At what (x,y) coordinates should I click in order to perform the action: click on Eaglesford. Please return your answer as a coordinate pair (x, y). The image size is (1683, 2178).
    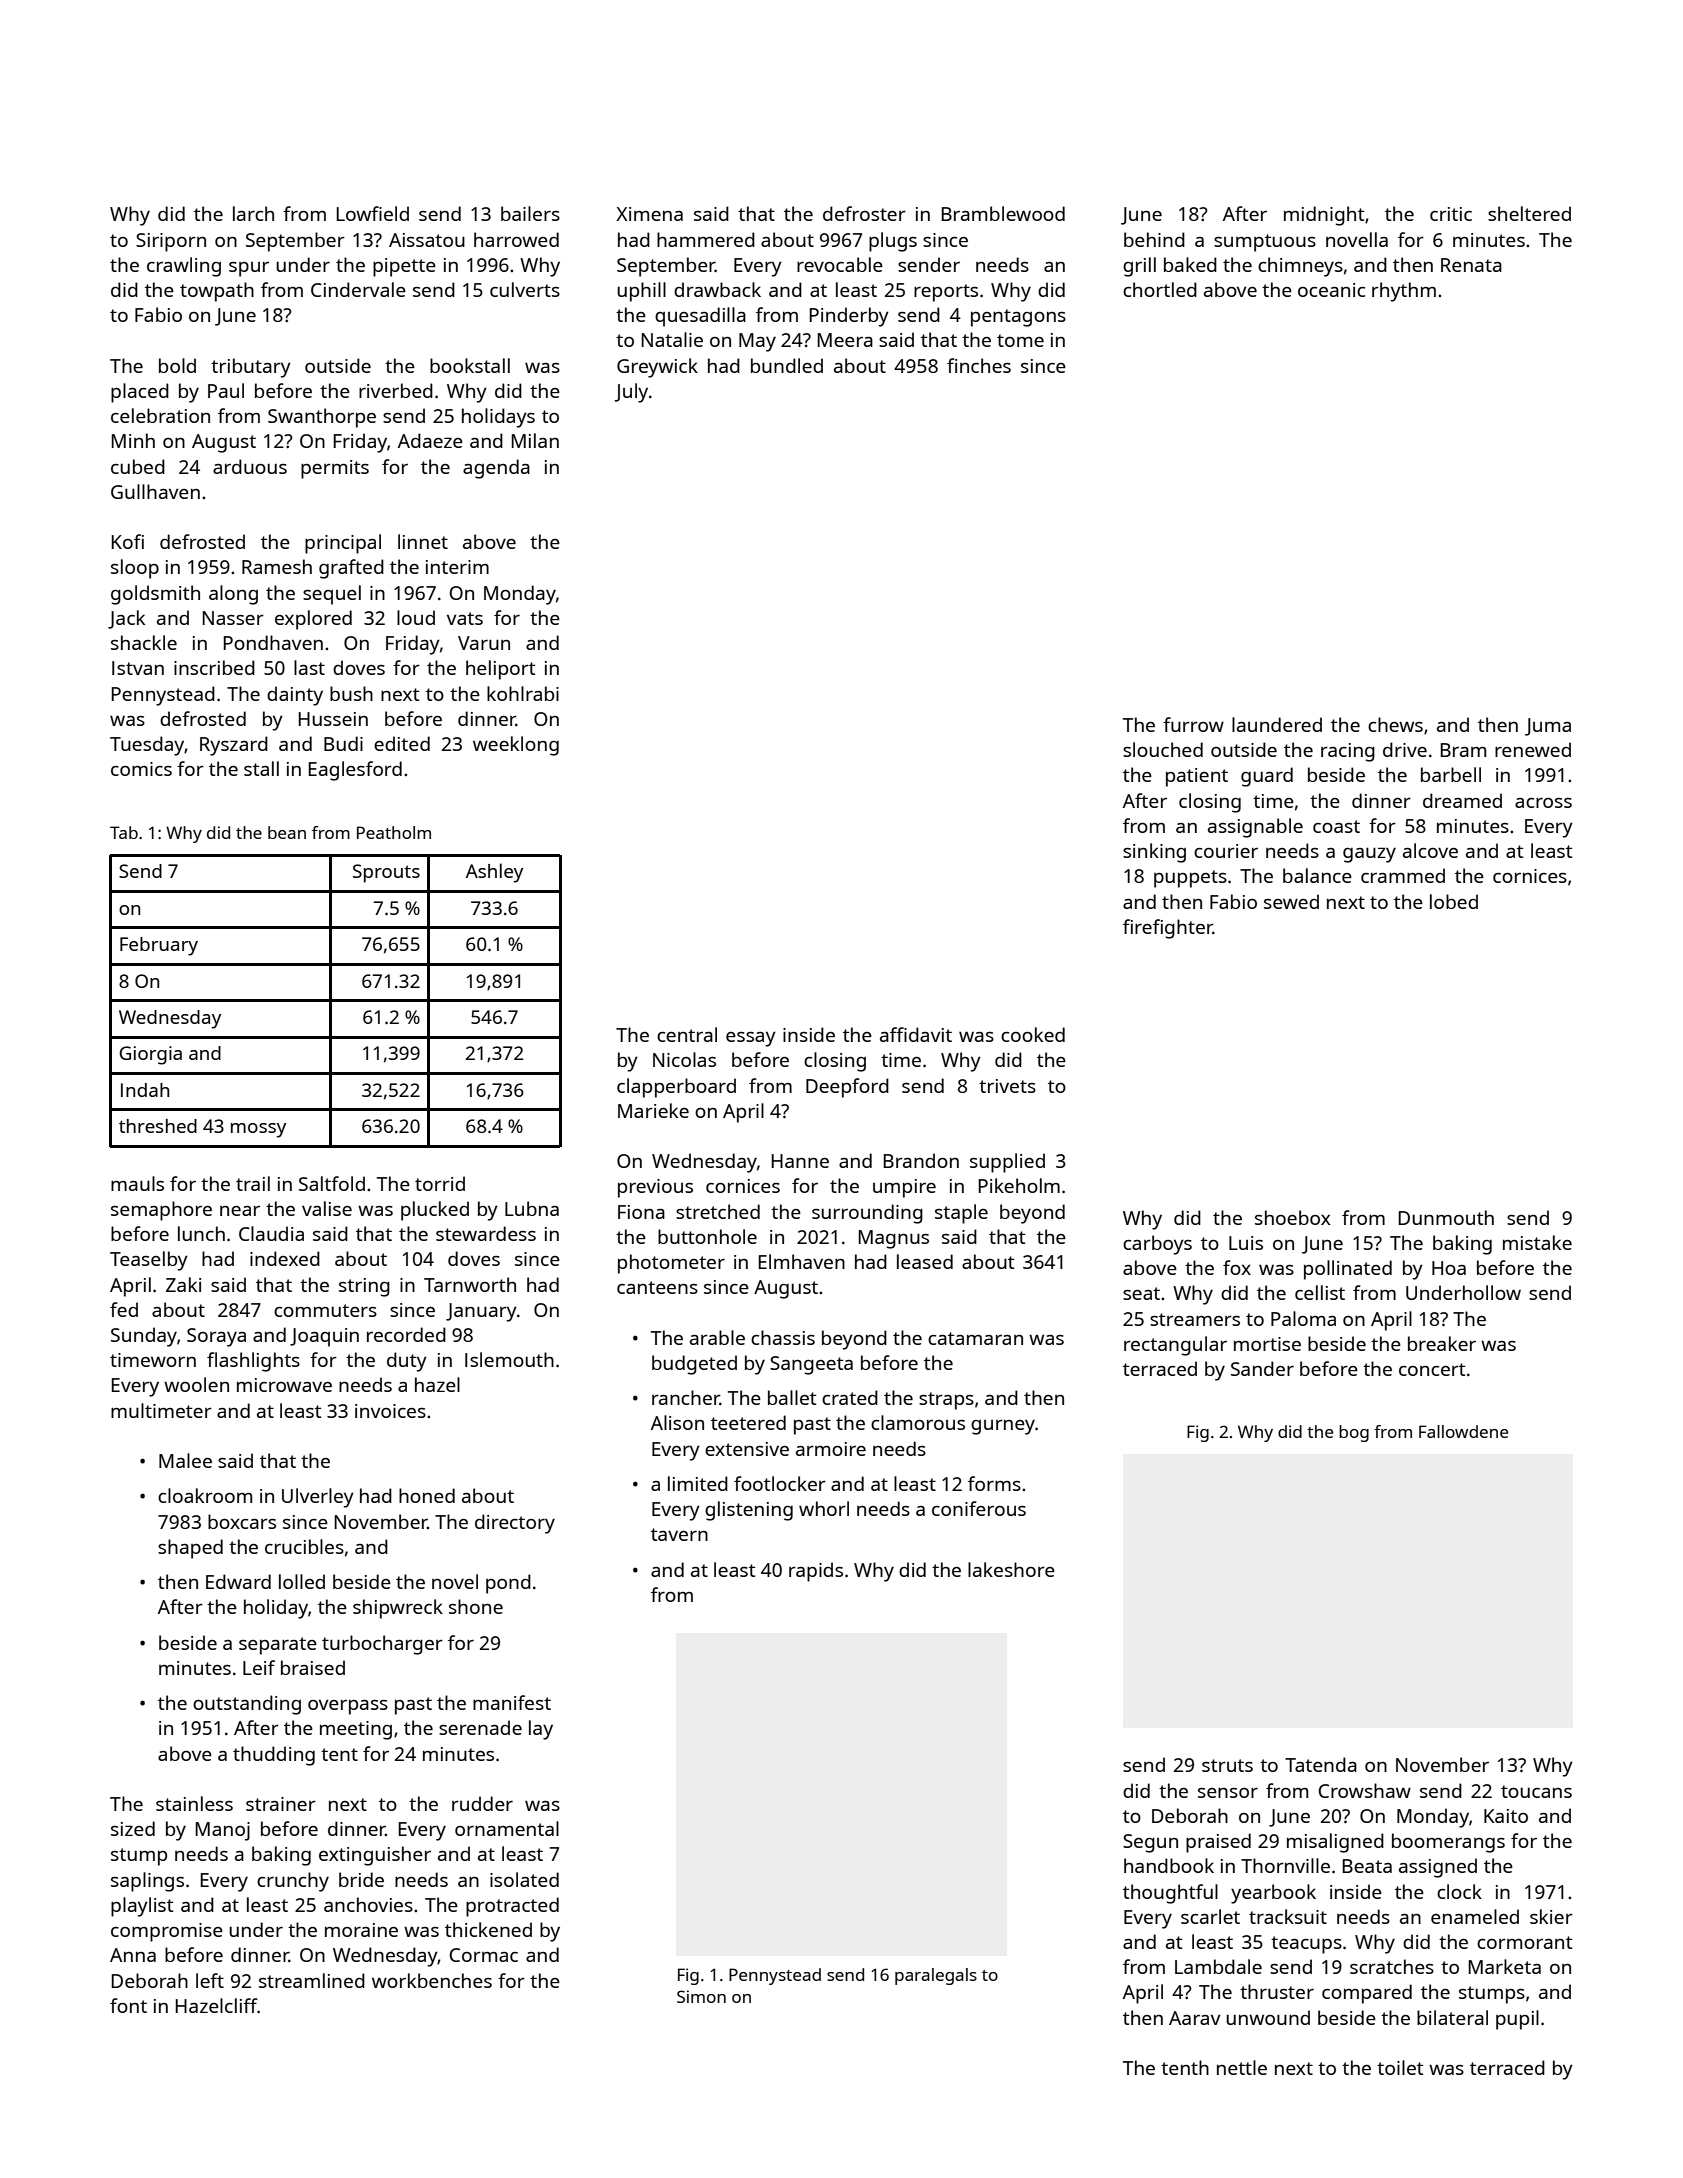
    Looking at the image, I should click on (355, 771).
